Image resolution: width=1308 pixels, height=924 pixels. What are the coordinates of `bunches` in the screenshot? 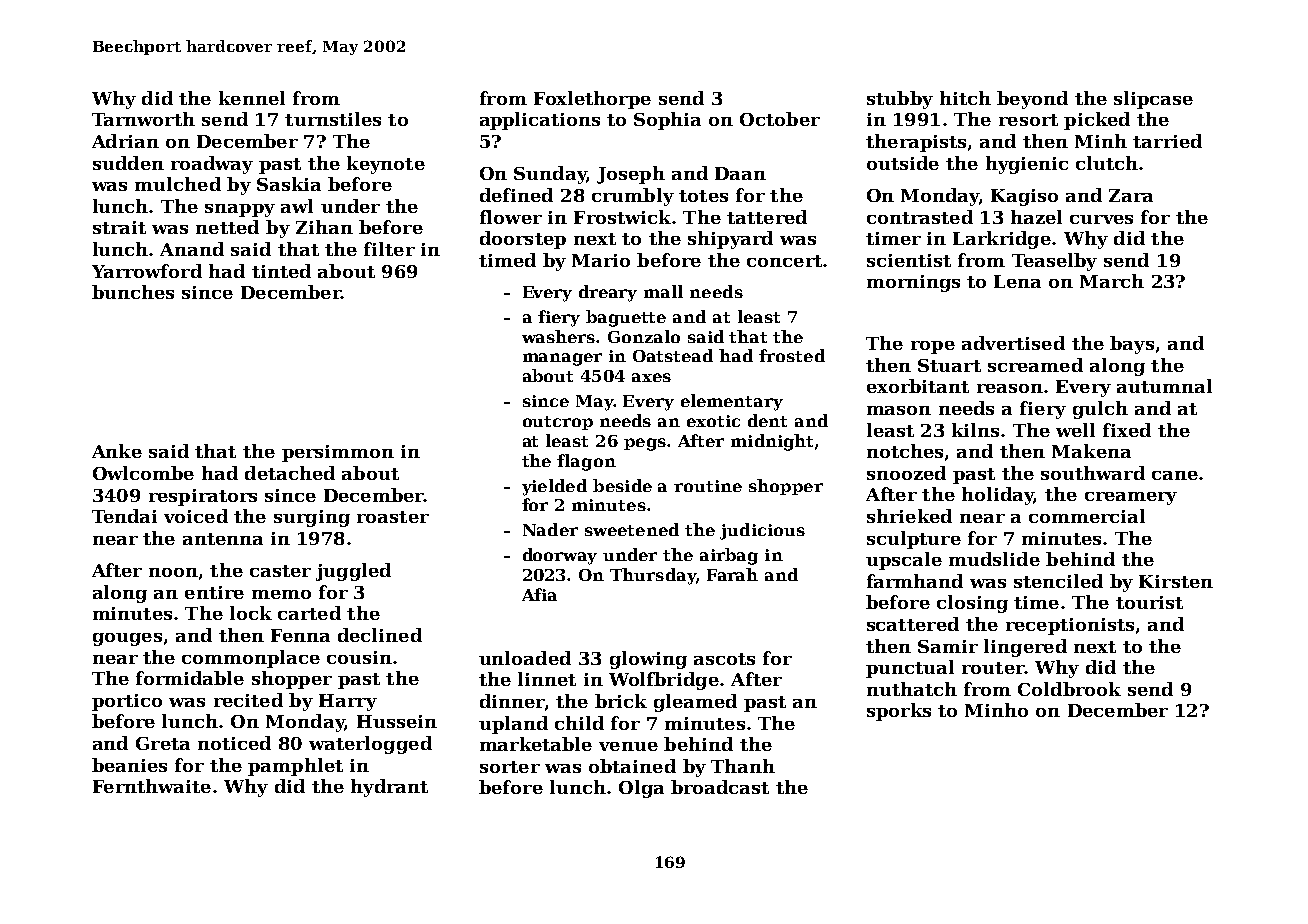 It's located at (133, 292).
